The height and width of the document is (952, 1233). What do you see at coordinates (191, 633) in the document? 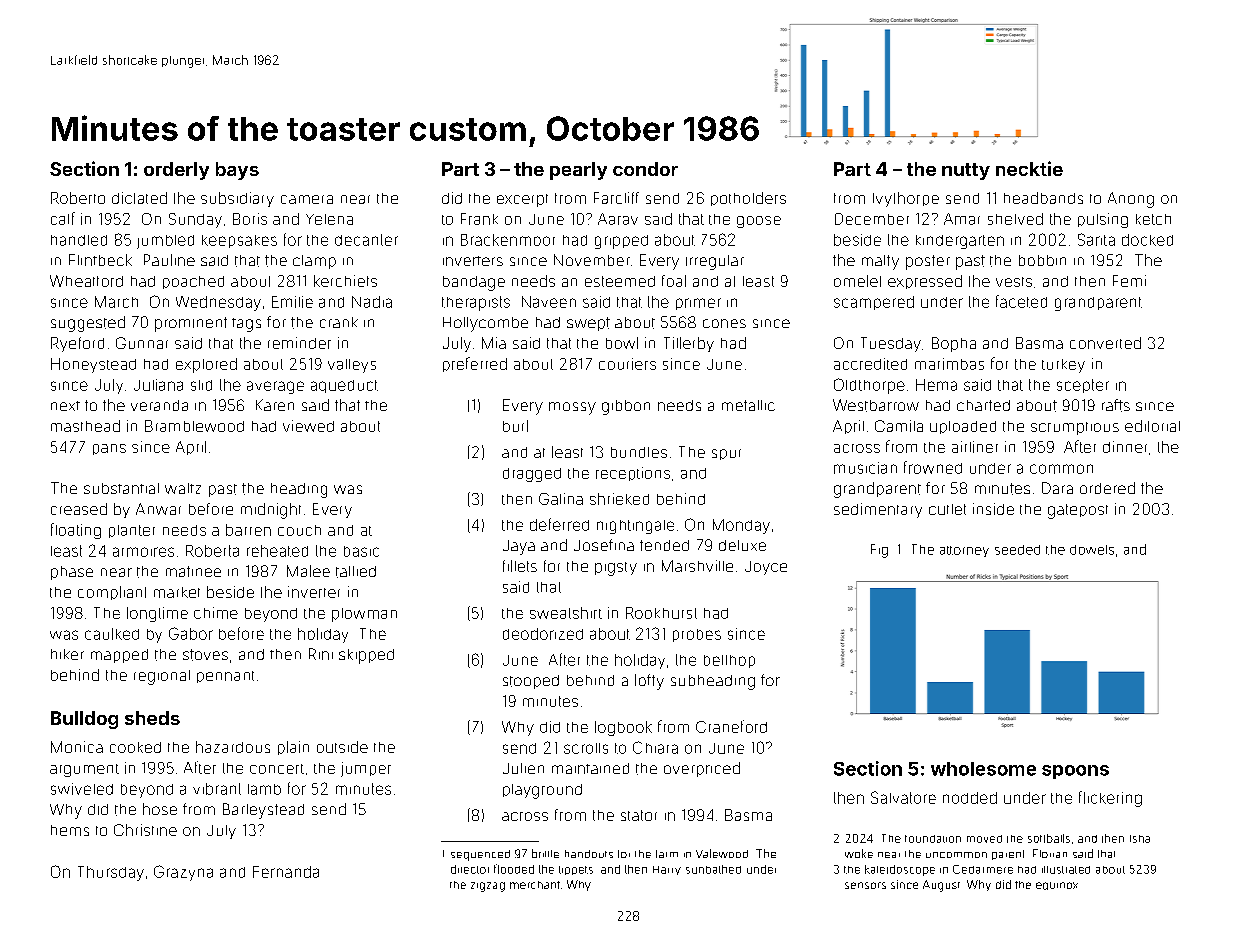
I see `Gabor` at bounding box center [191, 633].
